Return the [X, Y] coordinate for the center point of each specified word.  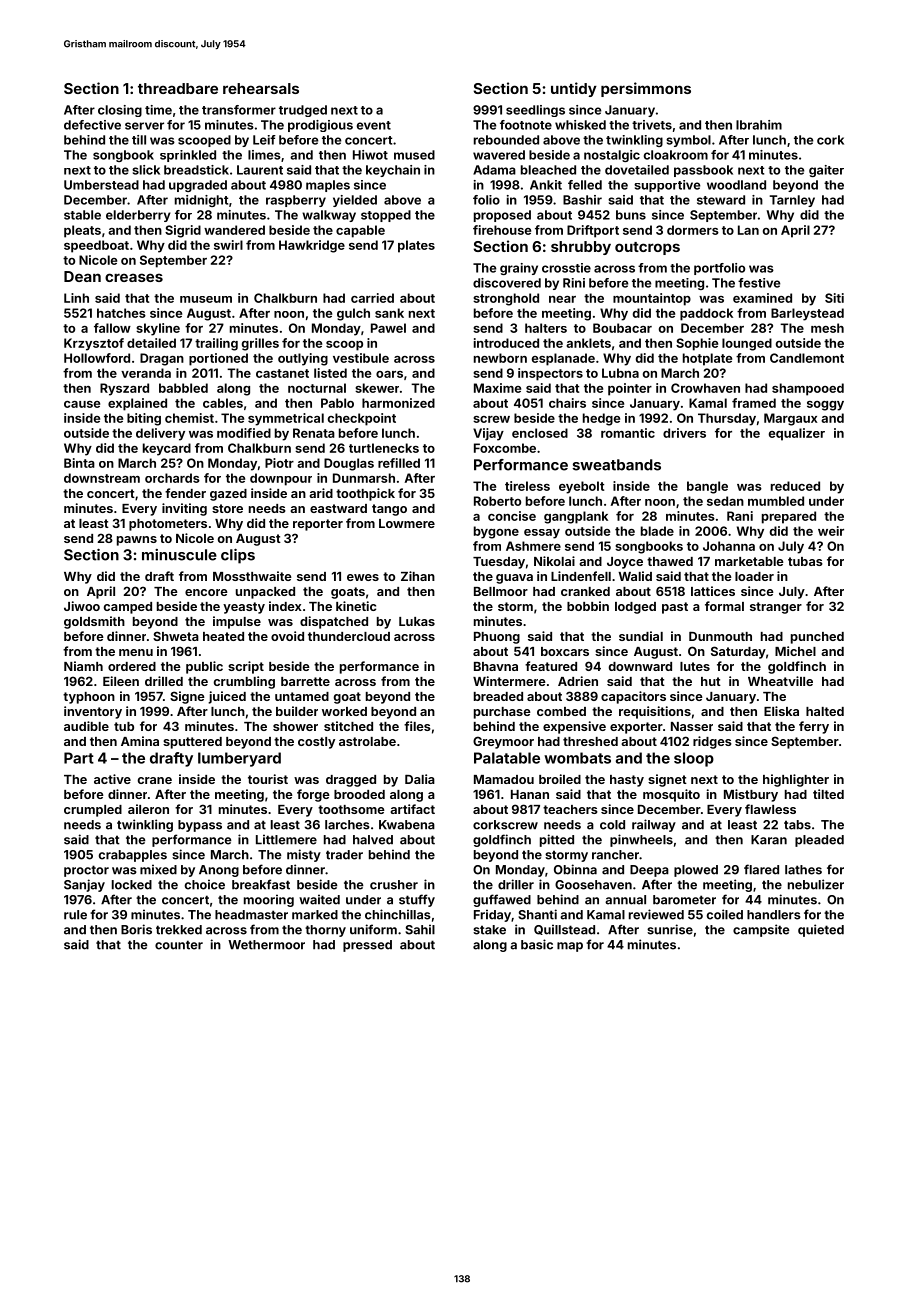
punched [817, 638]
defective [92, 125]
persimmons [646, 89]
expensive [574, 727]
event [374, 125]
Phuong [497, 638]
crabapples [133, 856]
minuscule [179, 555]
